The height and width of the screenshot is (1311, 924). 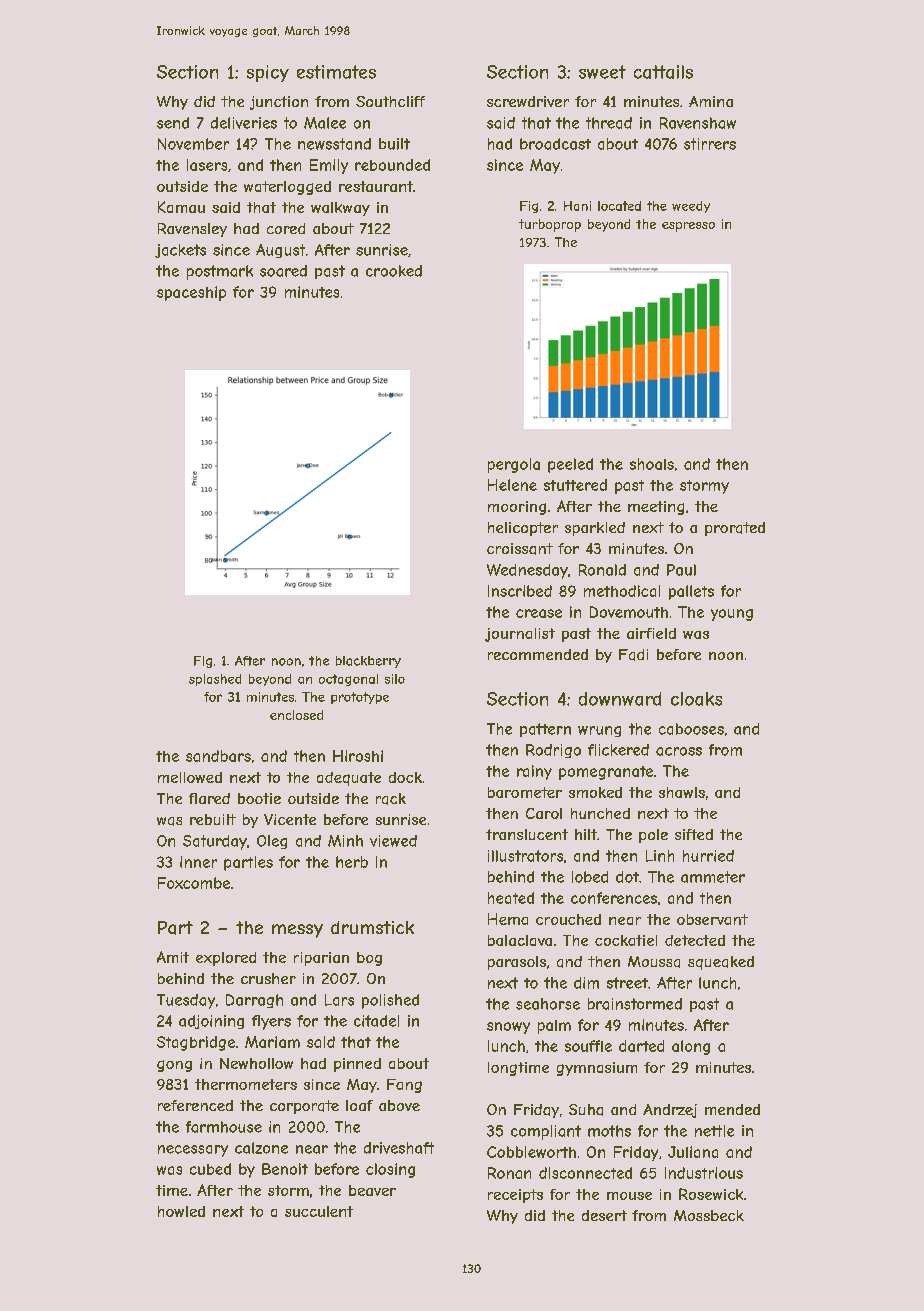 What do you see at coordinates (215, 680) in the screenshot?
I see `splashed` at bounding box center [215, 680].
